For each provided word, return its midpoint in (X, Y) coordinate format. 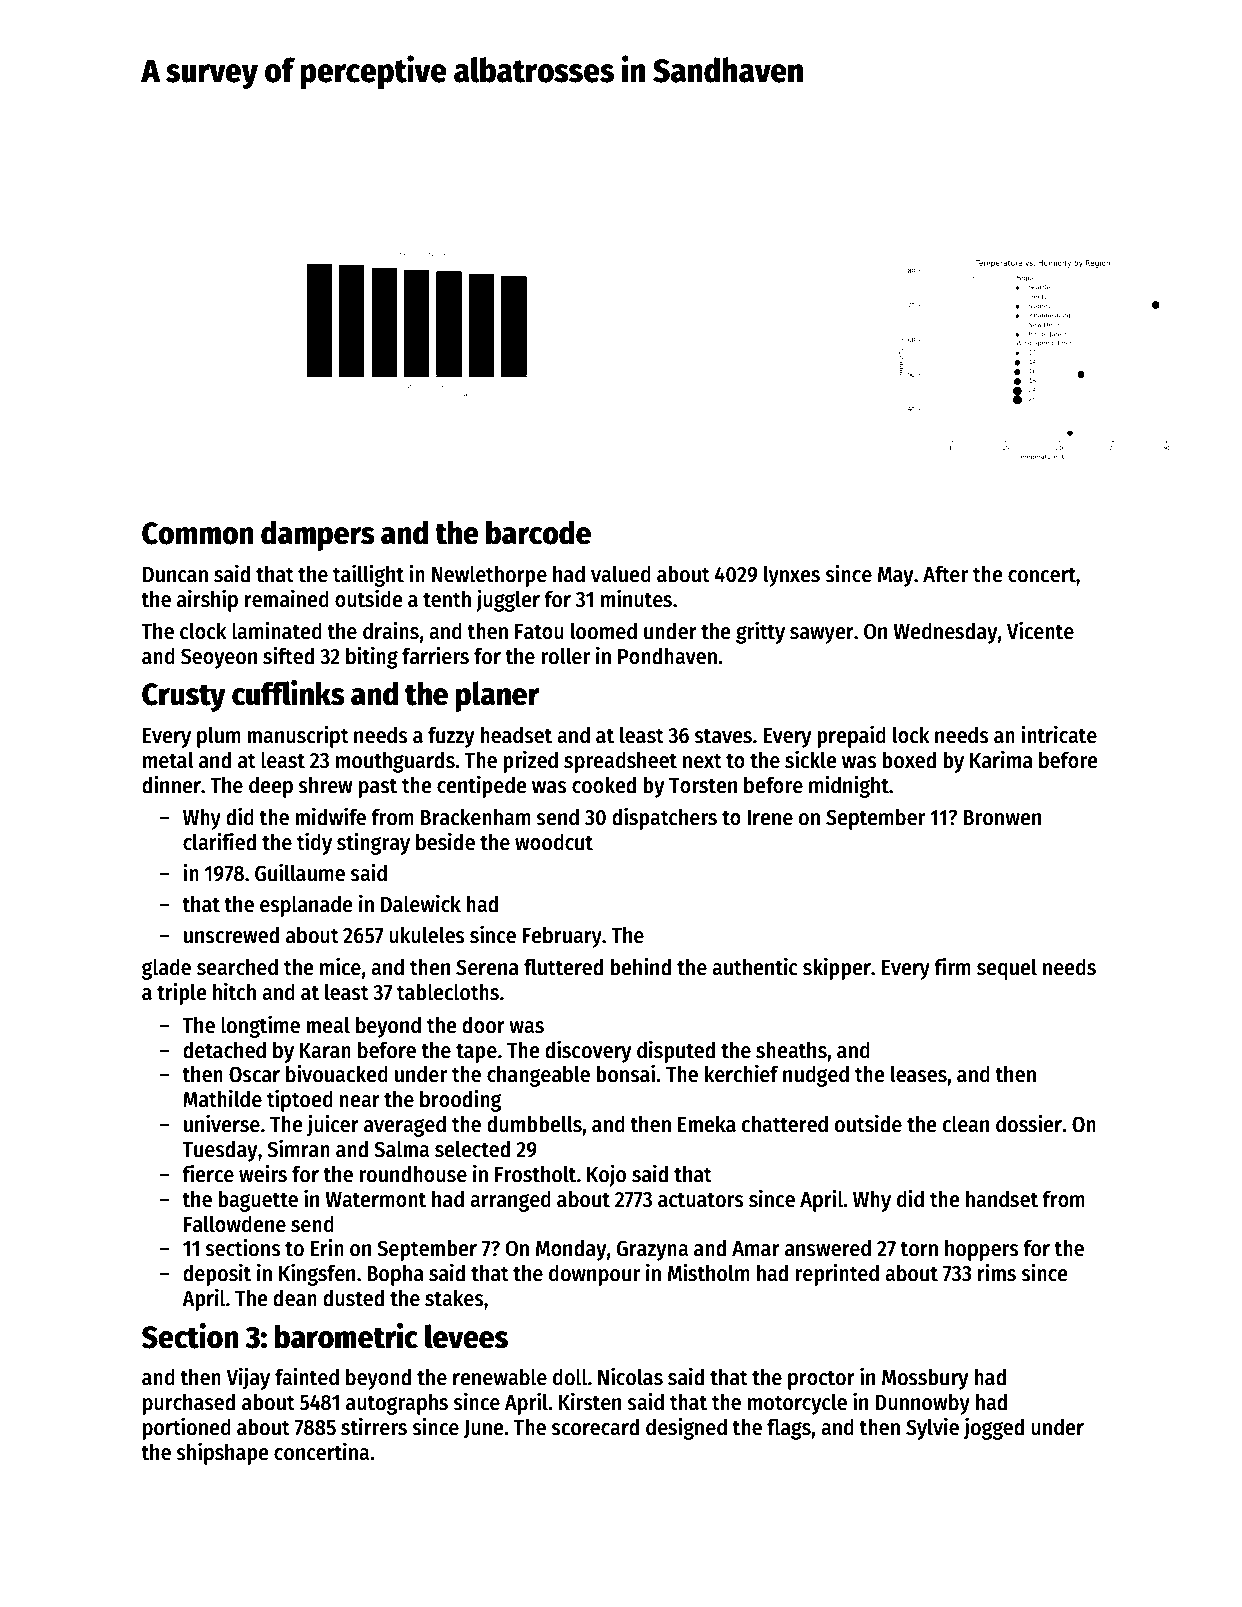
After (945, 574)
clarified (219, 841)
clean (965, 1124)
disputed (676, 1051)
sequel (1007, 969)
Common (198, 533)
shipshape (222, 1453)
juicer (333, 1125)
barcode (538, 532)
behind (640, 966)
